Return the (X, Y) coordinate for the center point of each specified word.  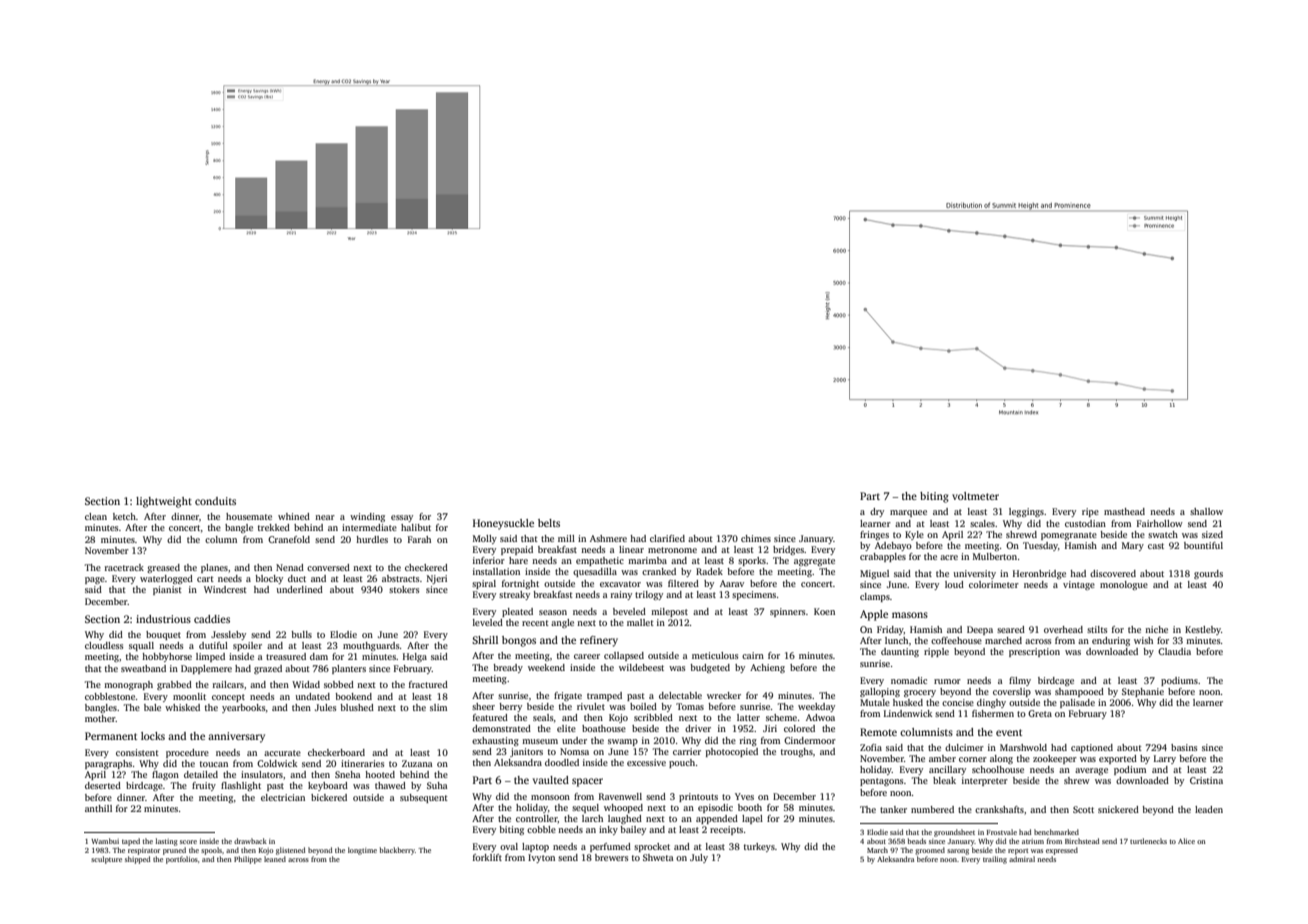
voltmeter (975, 496)
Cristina (1206, 780)
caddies (212, 619)
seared (1011, 629)
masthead (1124, 511)
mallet (640, 622)
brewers (611, 857)
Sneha (348, 774)
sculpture (106, 860)
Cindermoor (810, 740)
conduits (215, 501)
